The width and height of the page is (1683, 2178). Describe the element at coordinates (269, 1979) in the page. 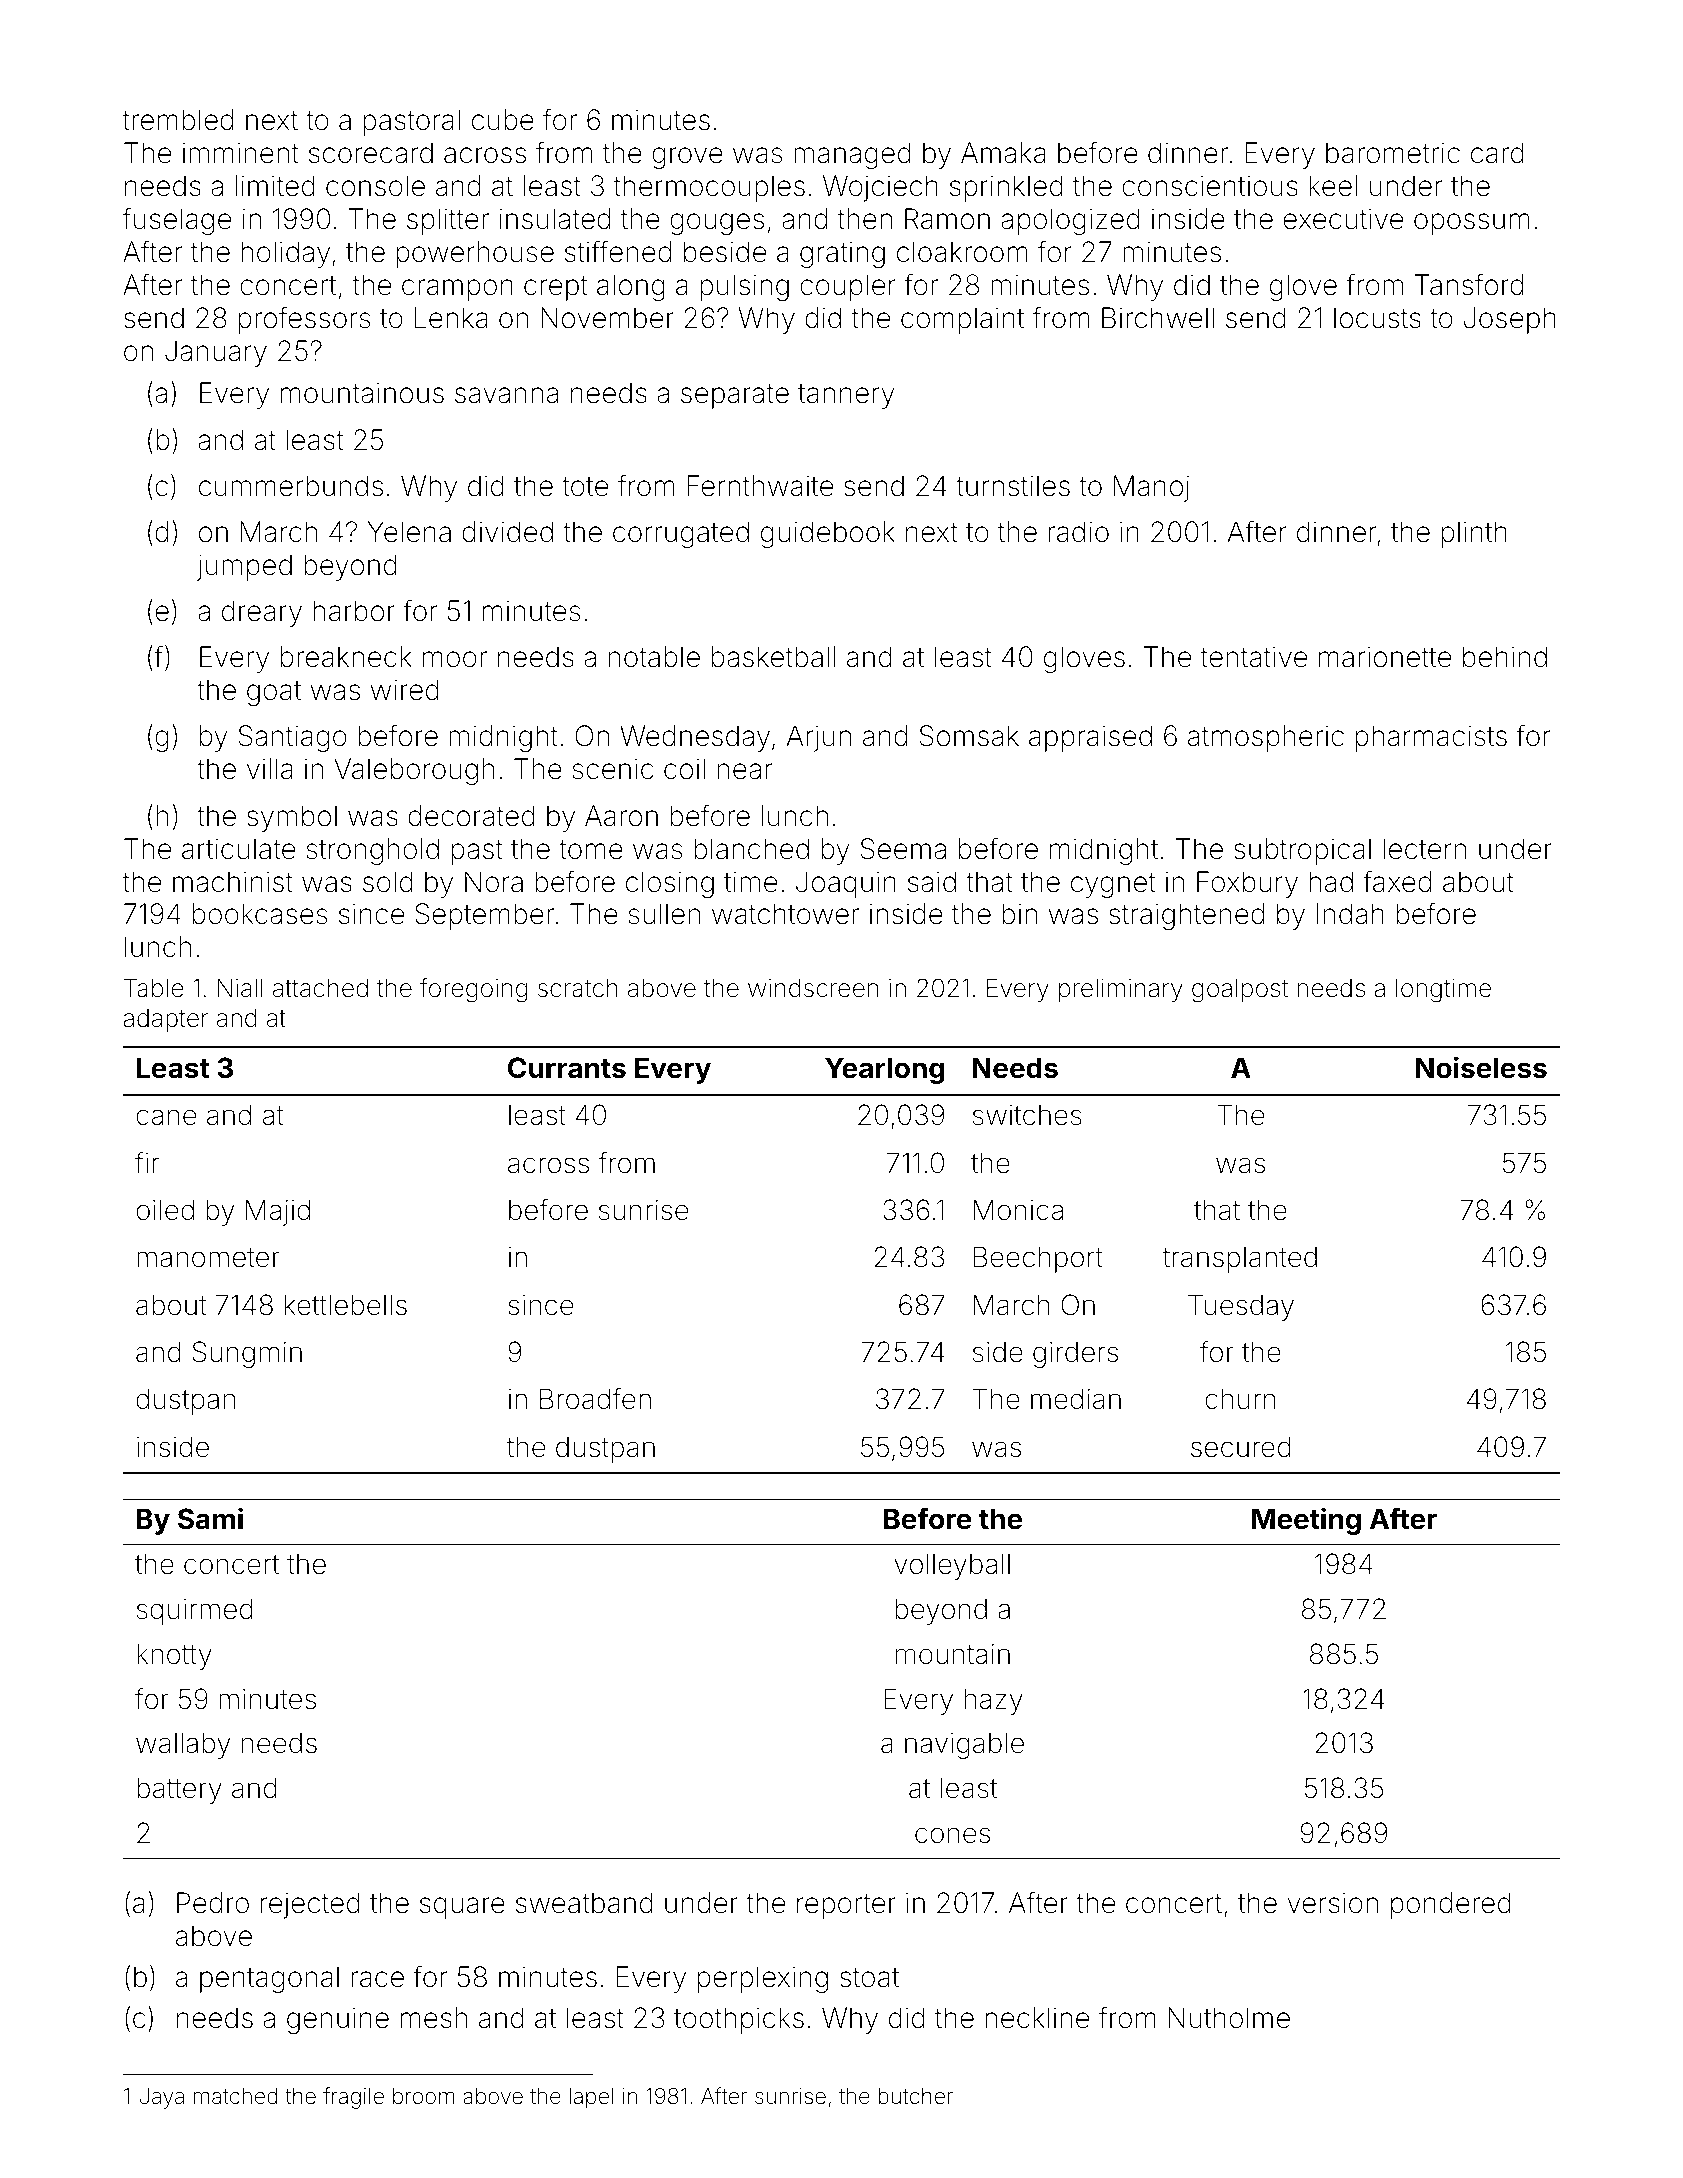

I see `pentagonal` at that location.
